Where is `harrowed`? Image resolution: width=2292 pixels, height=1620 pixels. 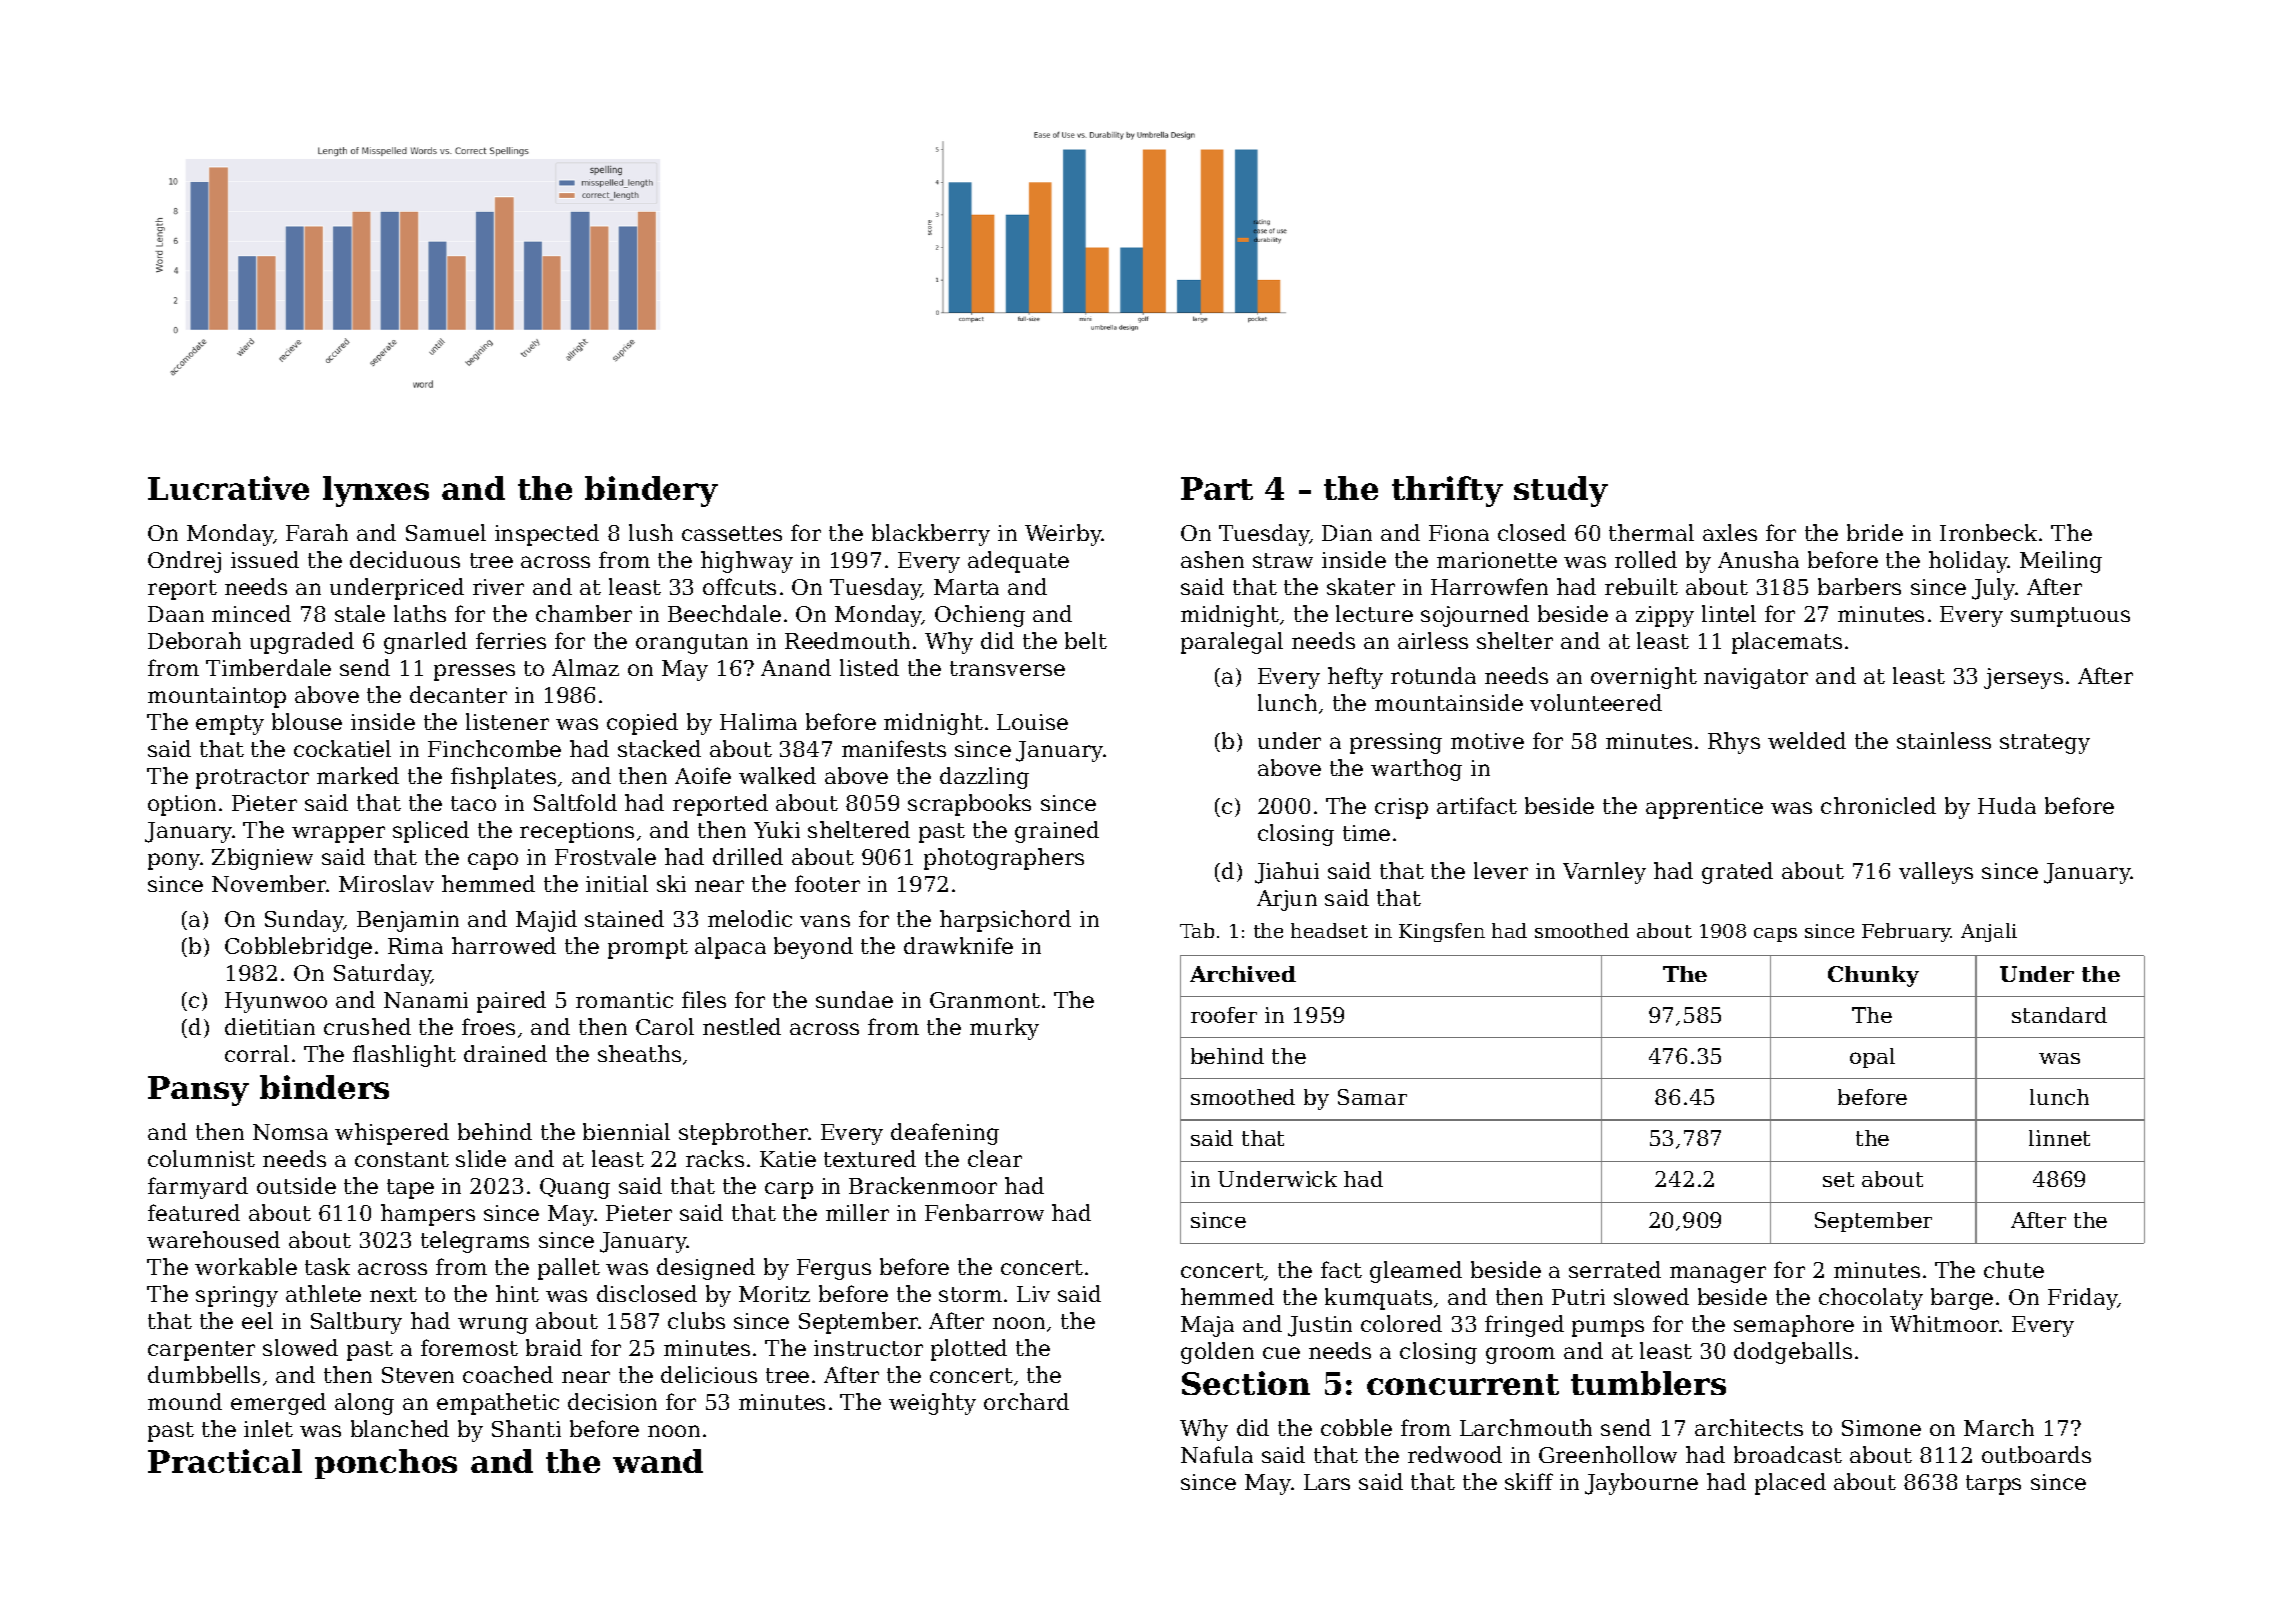
harrowed is located at coordinates (504, 945).
